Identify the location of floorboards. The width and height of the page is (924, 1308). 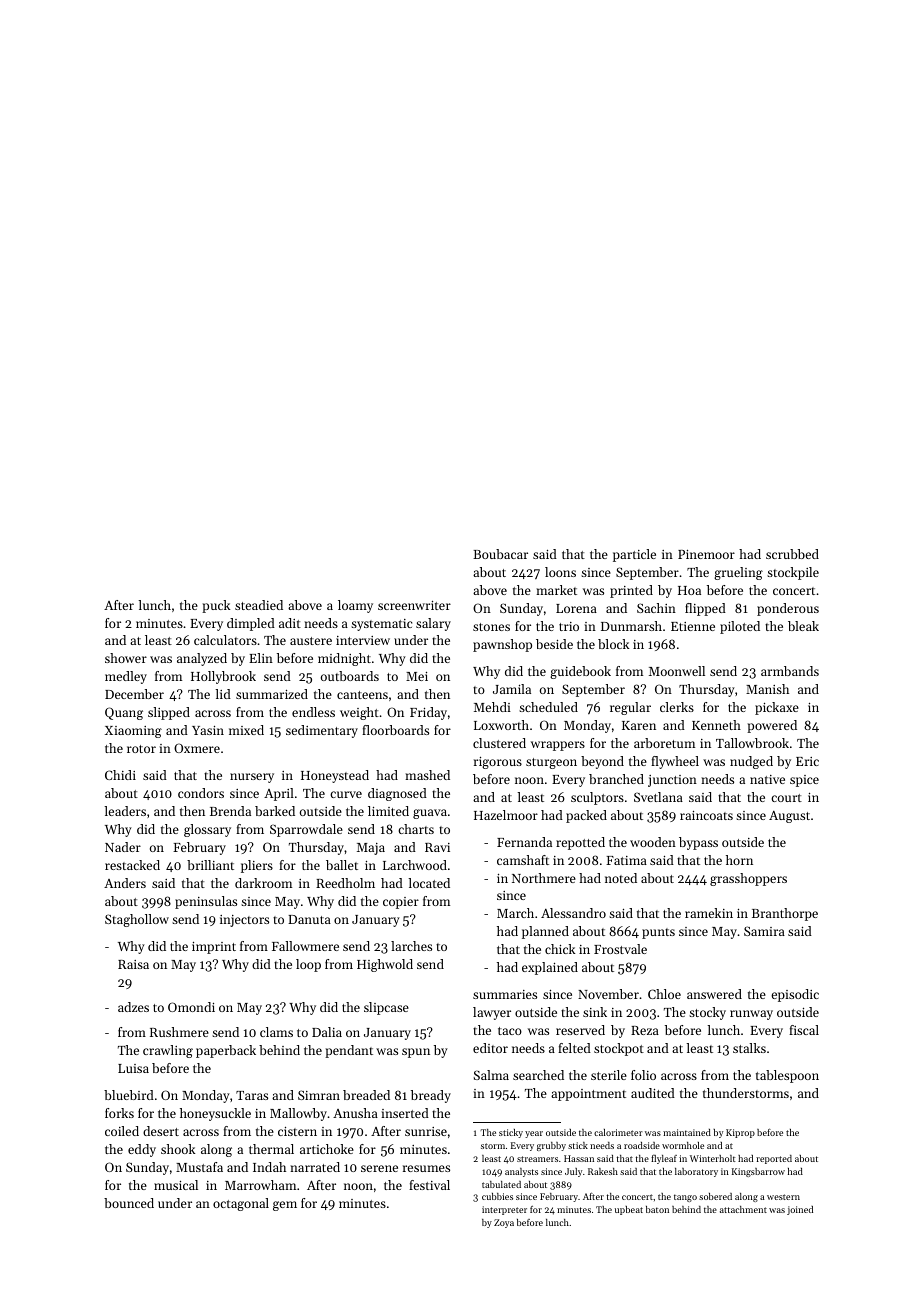
(395, 730).
